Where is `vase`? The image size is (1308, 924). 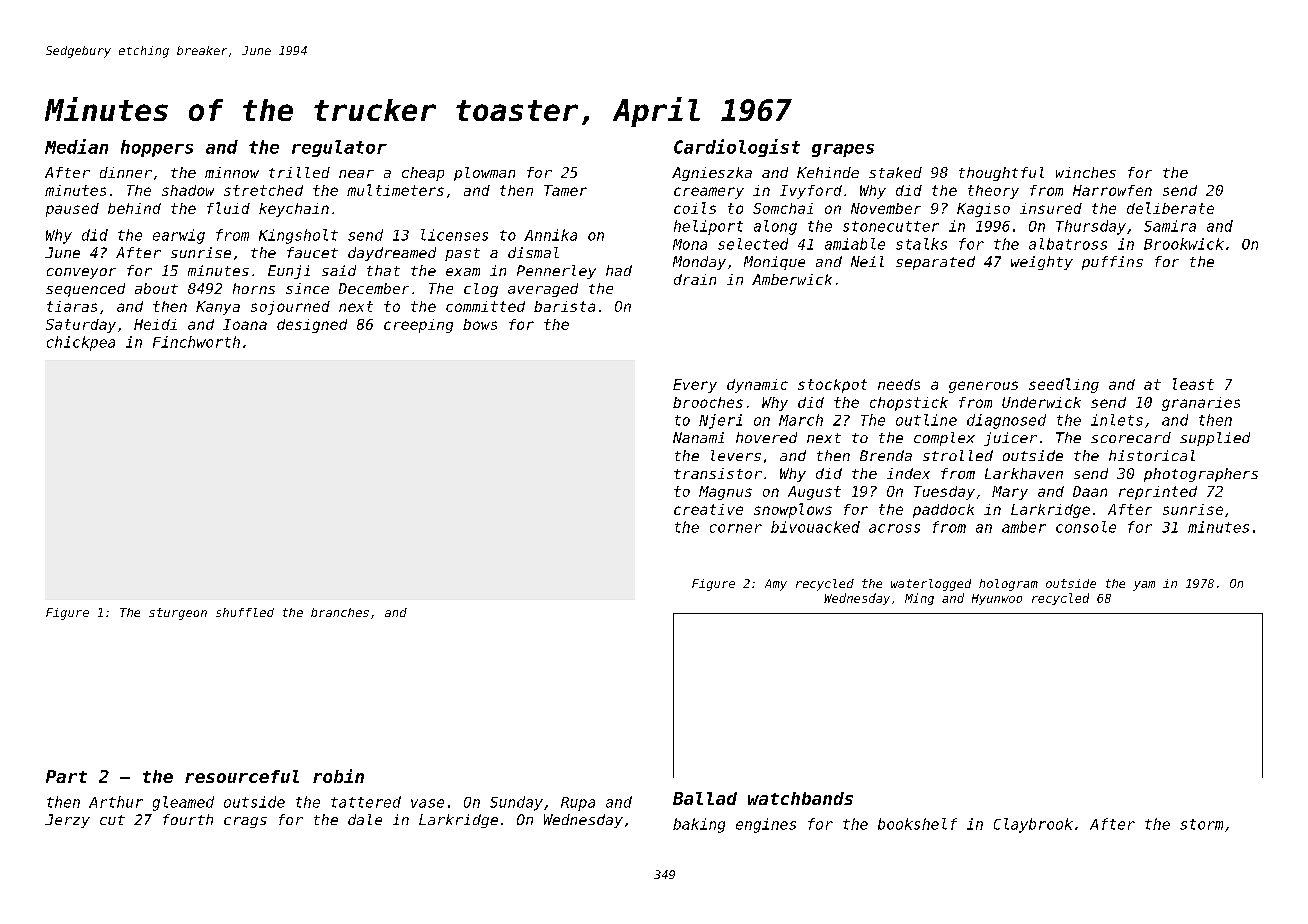 vase is located at coordinates (427, 803).
